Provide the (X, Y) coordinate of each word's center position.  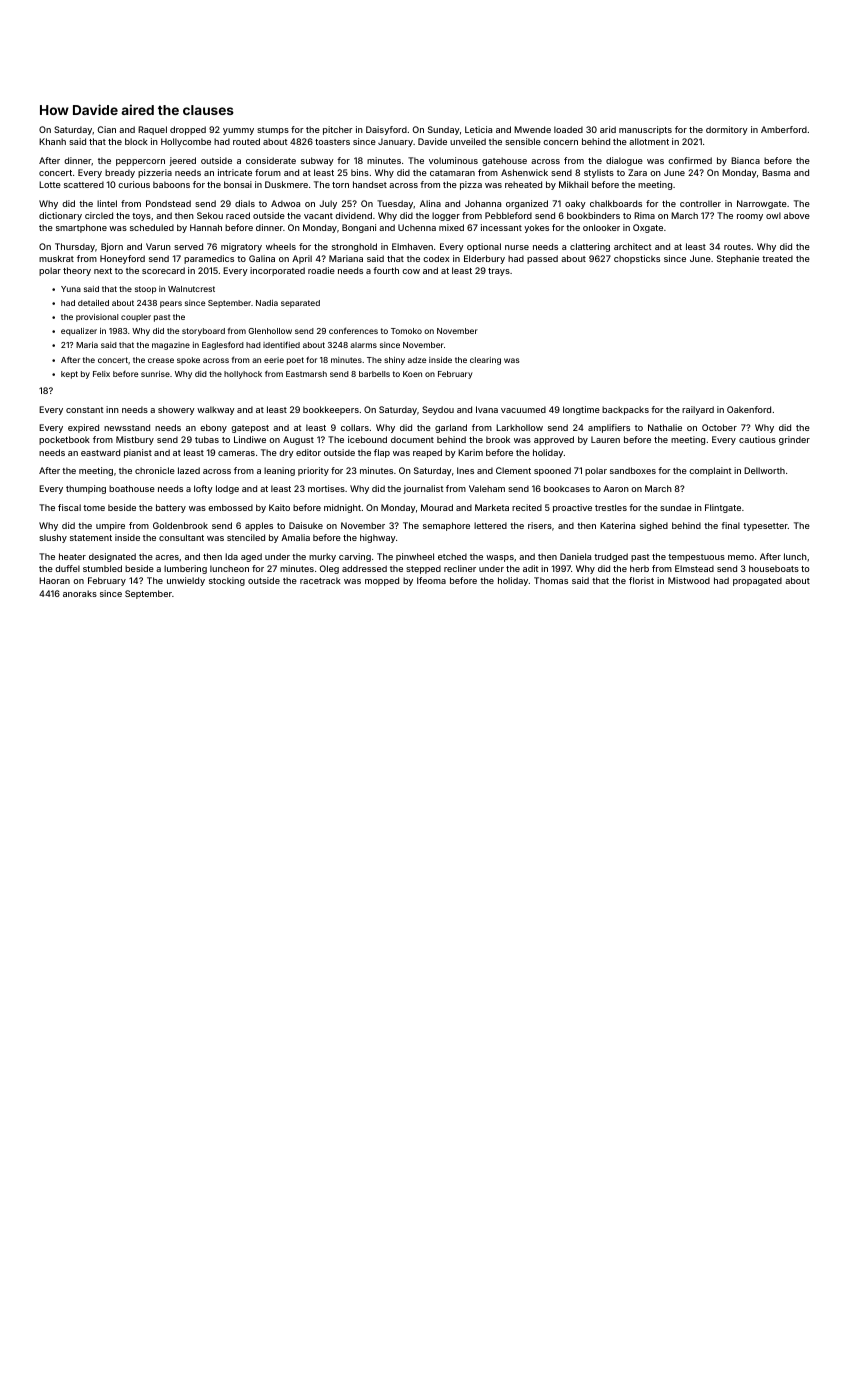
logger (446, 216)
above (797, 215)
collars (355, 427)
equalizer (79, 332)
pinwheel (415, 557)
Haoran (54, 580)
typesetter (765, 527)
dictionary (60, 216)
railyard (698, 410)
